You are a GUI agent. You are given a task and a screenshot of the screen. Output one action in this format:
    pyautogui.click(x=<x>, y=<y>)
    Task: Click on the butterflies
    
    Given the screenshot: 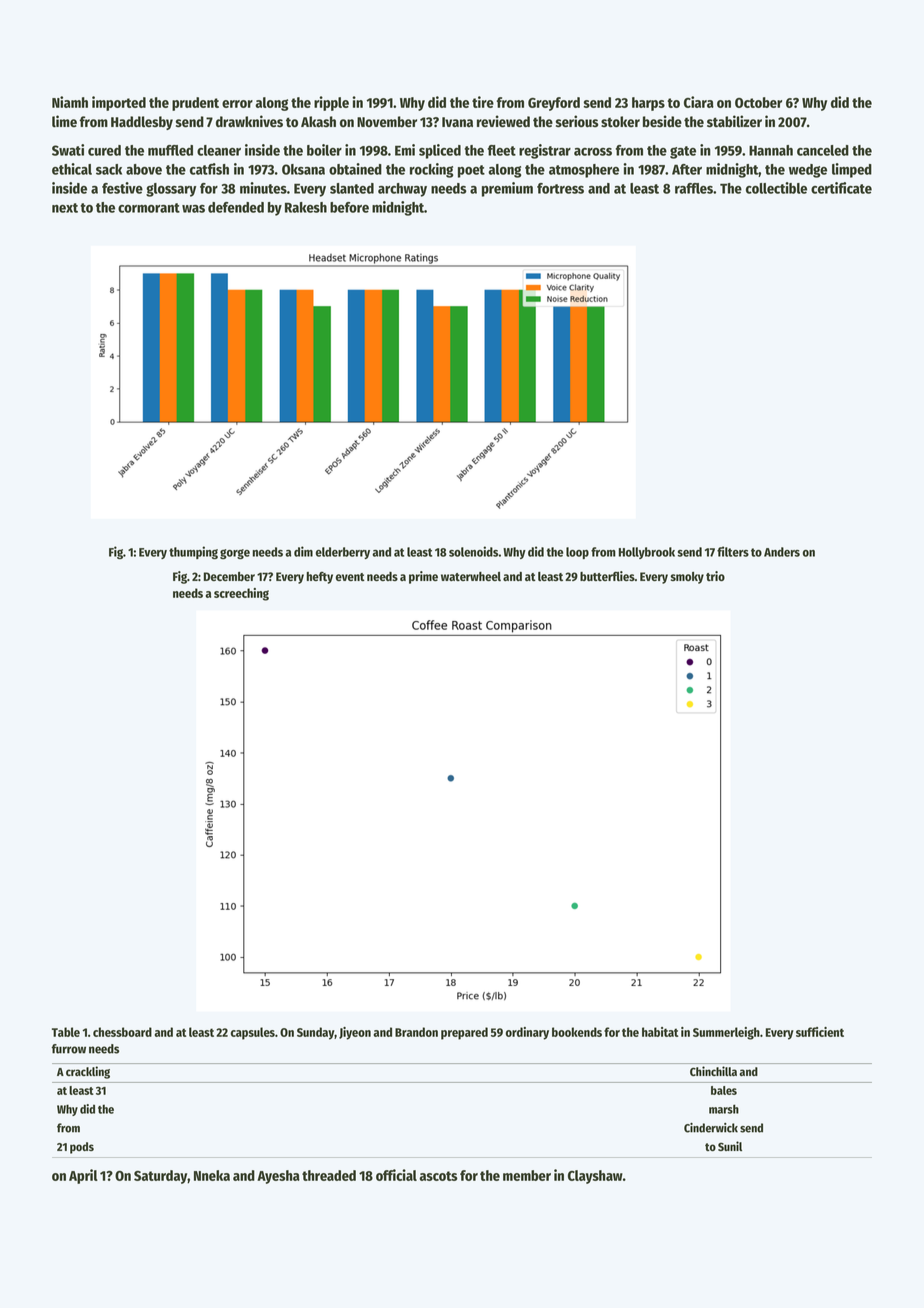 What is the action you would take?
    pyautogui.click(x=607, y=576)
